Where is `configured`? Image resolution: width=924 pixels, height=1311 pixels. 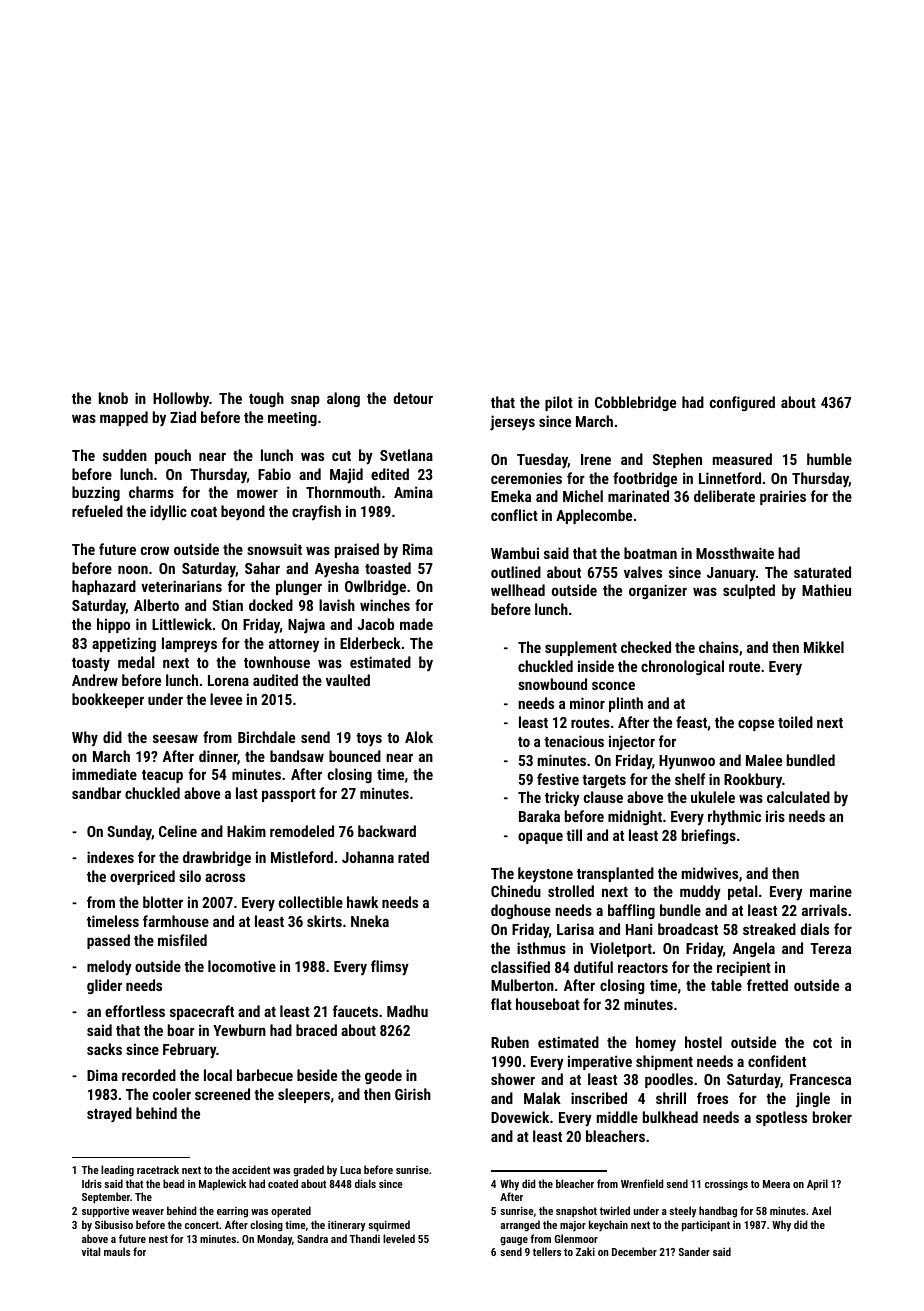
configured is located at coordinates (742, 403).
